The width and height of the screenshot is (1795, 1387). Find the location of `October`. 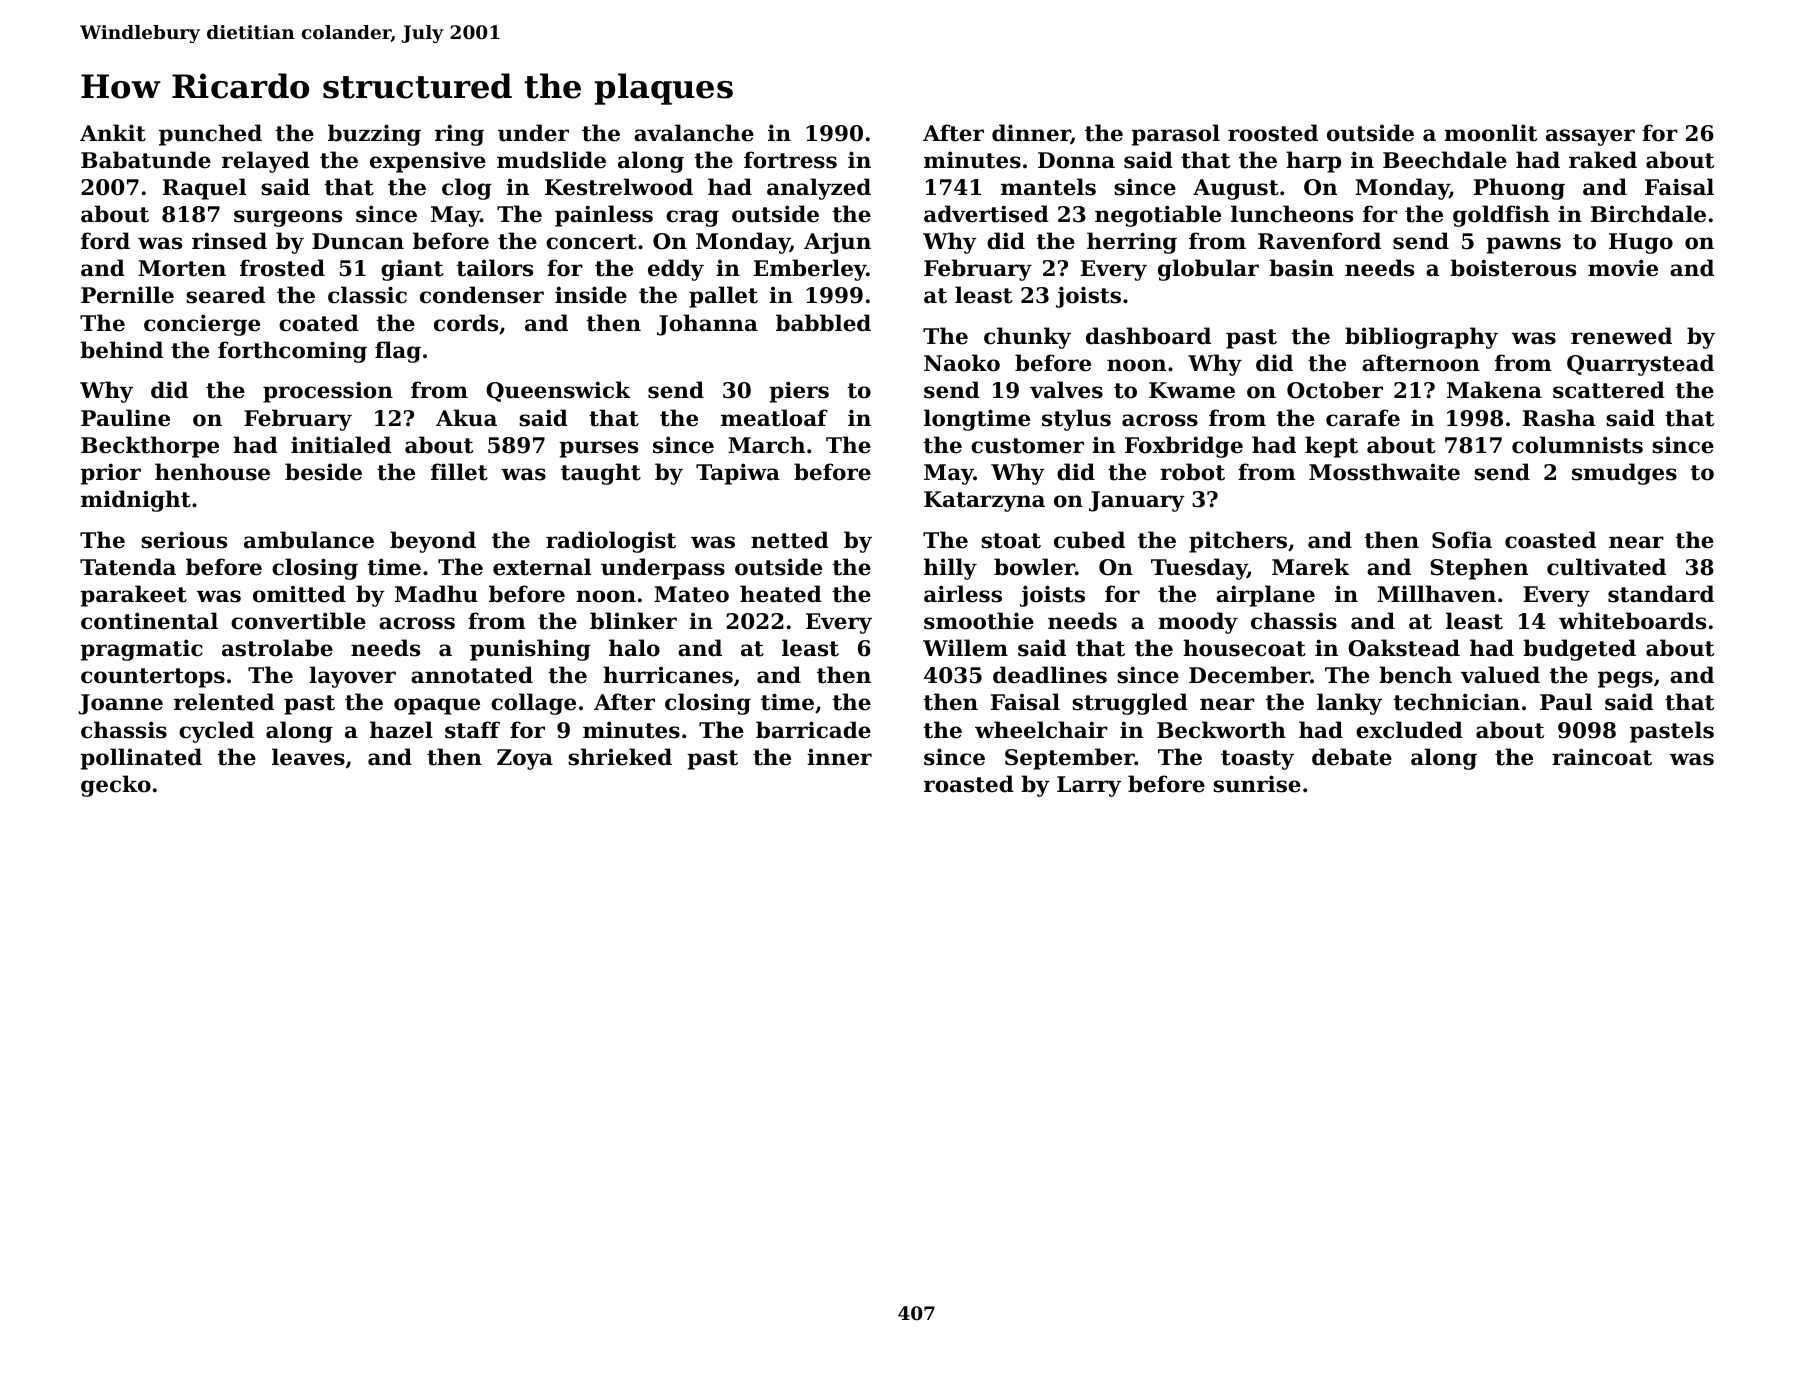

October is located at coordinates (1335, 390).
